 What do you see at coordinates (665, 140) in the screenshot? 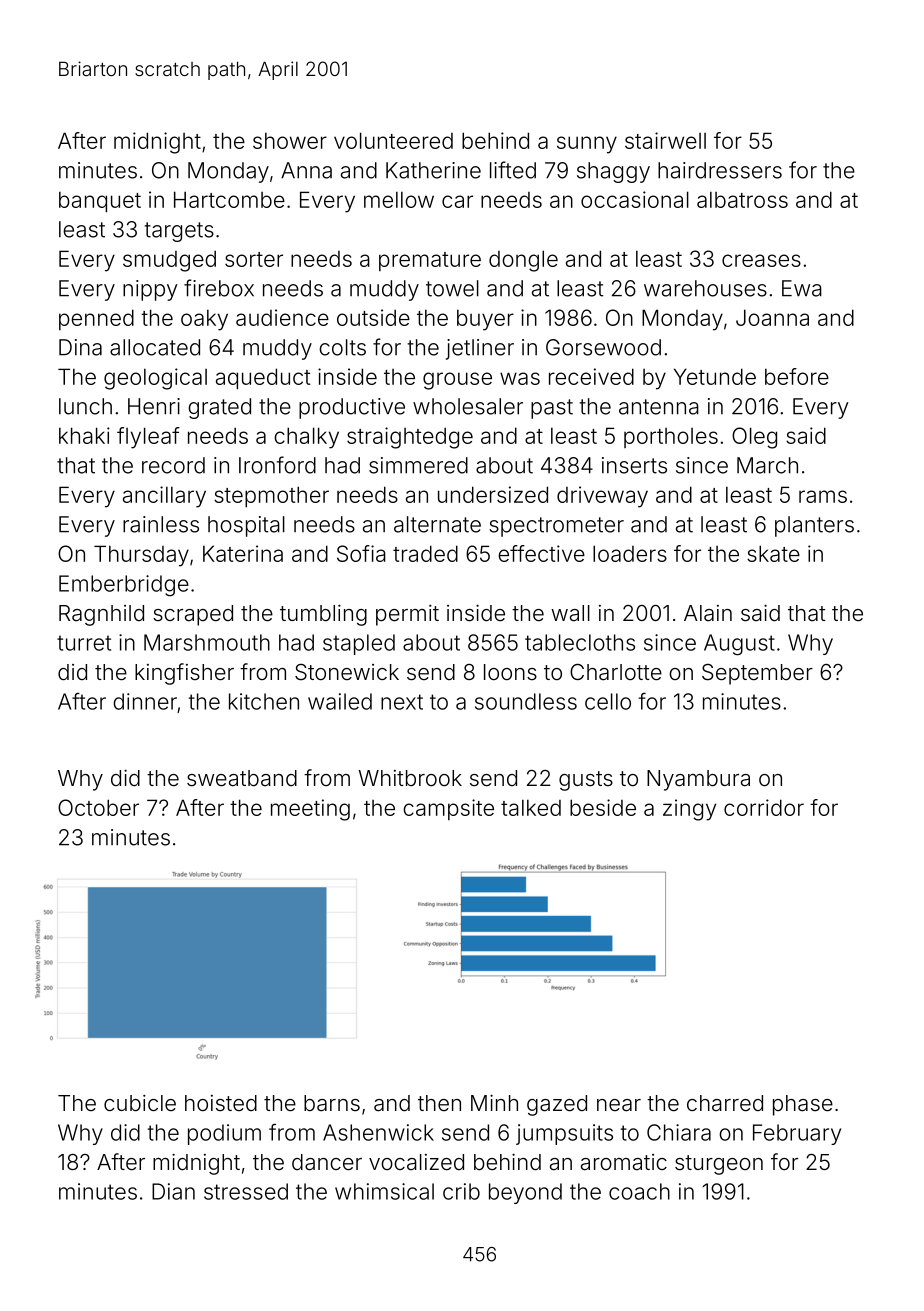
I see `stairwell` at bounding box center [665, 140].
